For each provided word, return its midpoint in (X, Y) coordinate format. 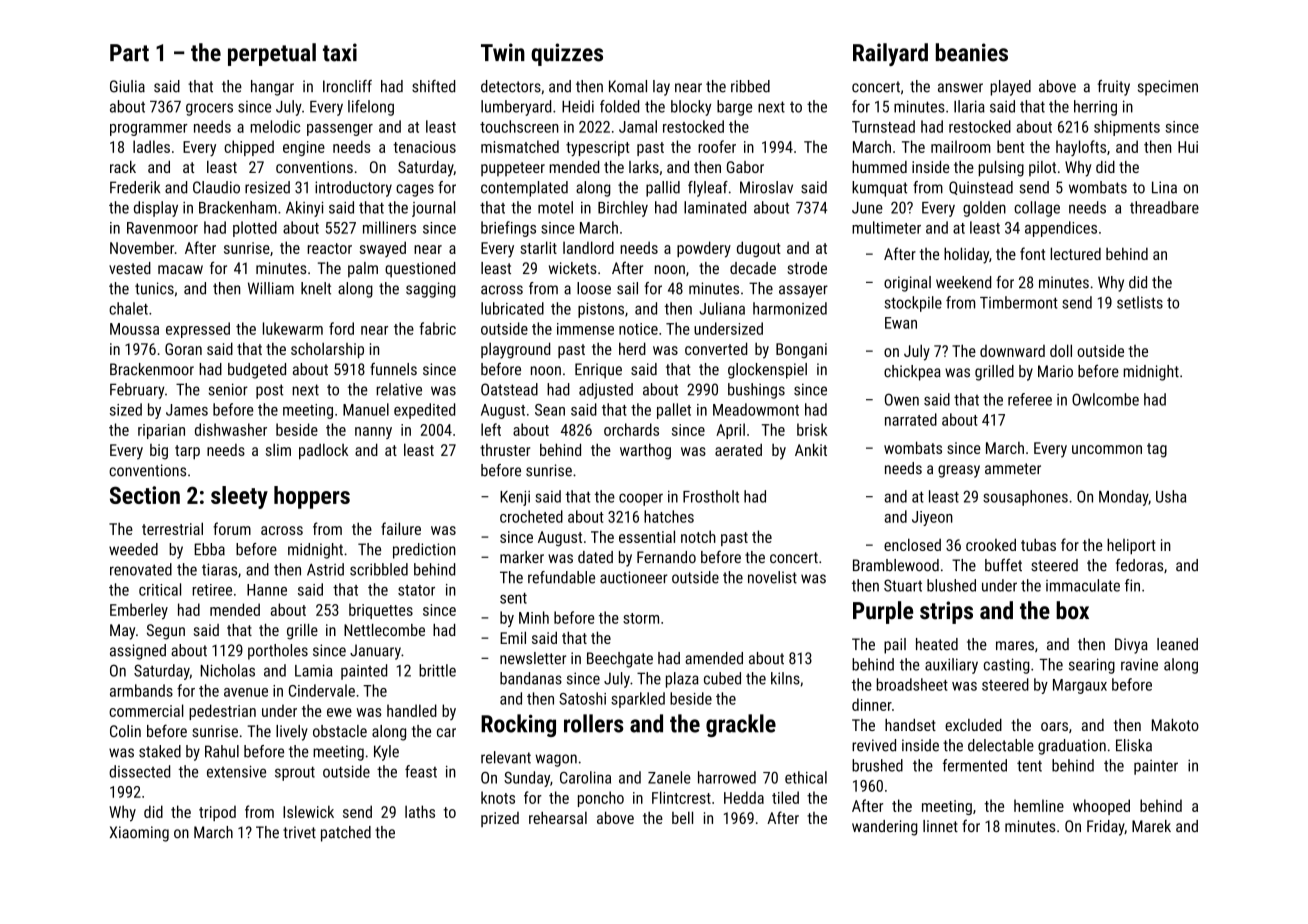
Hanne (267, 590)
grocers (209, 109)
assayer (803, 291)
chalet (128, 308)
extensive (236, 771)
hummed (879, 167)
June (867, 208)
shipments (1127, 128)
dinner (872, 704)
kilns (785, 678)
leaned (1177, 644)
